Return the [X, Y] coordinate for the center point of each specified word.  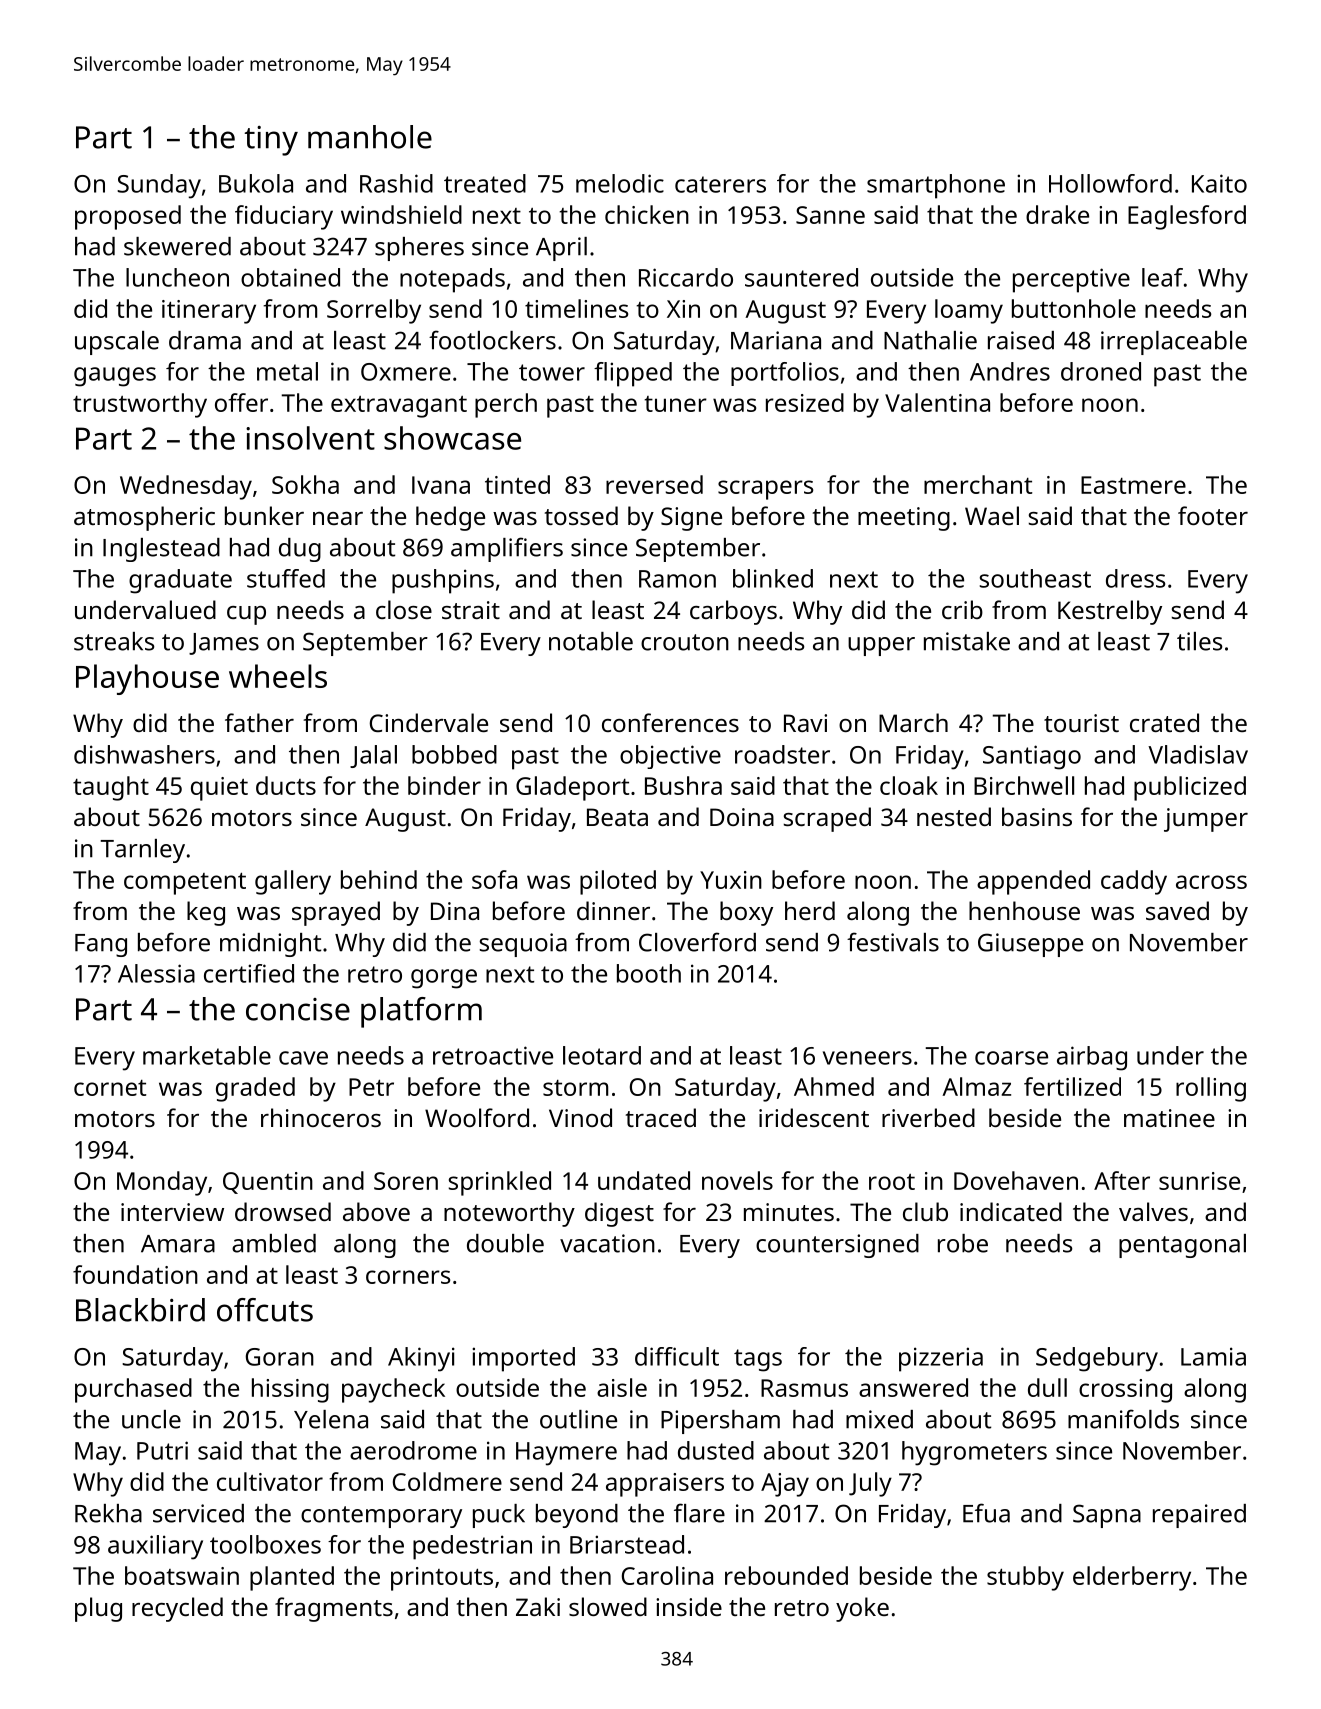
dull [1047, 1387]
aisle [622, 1387]
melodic [620, 183]
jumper [1206, 820]
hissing [290, 1390]
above [376, 1211]
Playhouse [147, 679]
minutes [789, 1212]
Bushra [683, 785]
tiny [271, 141]
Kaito [1219, 183]
